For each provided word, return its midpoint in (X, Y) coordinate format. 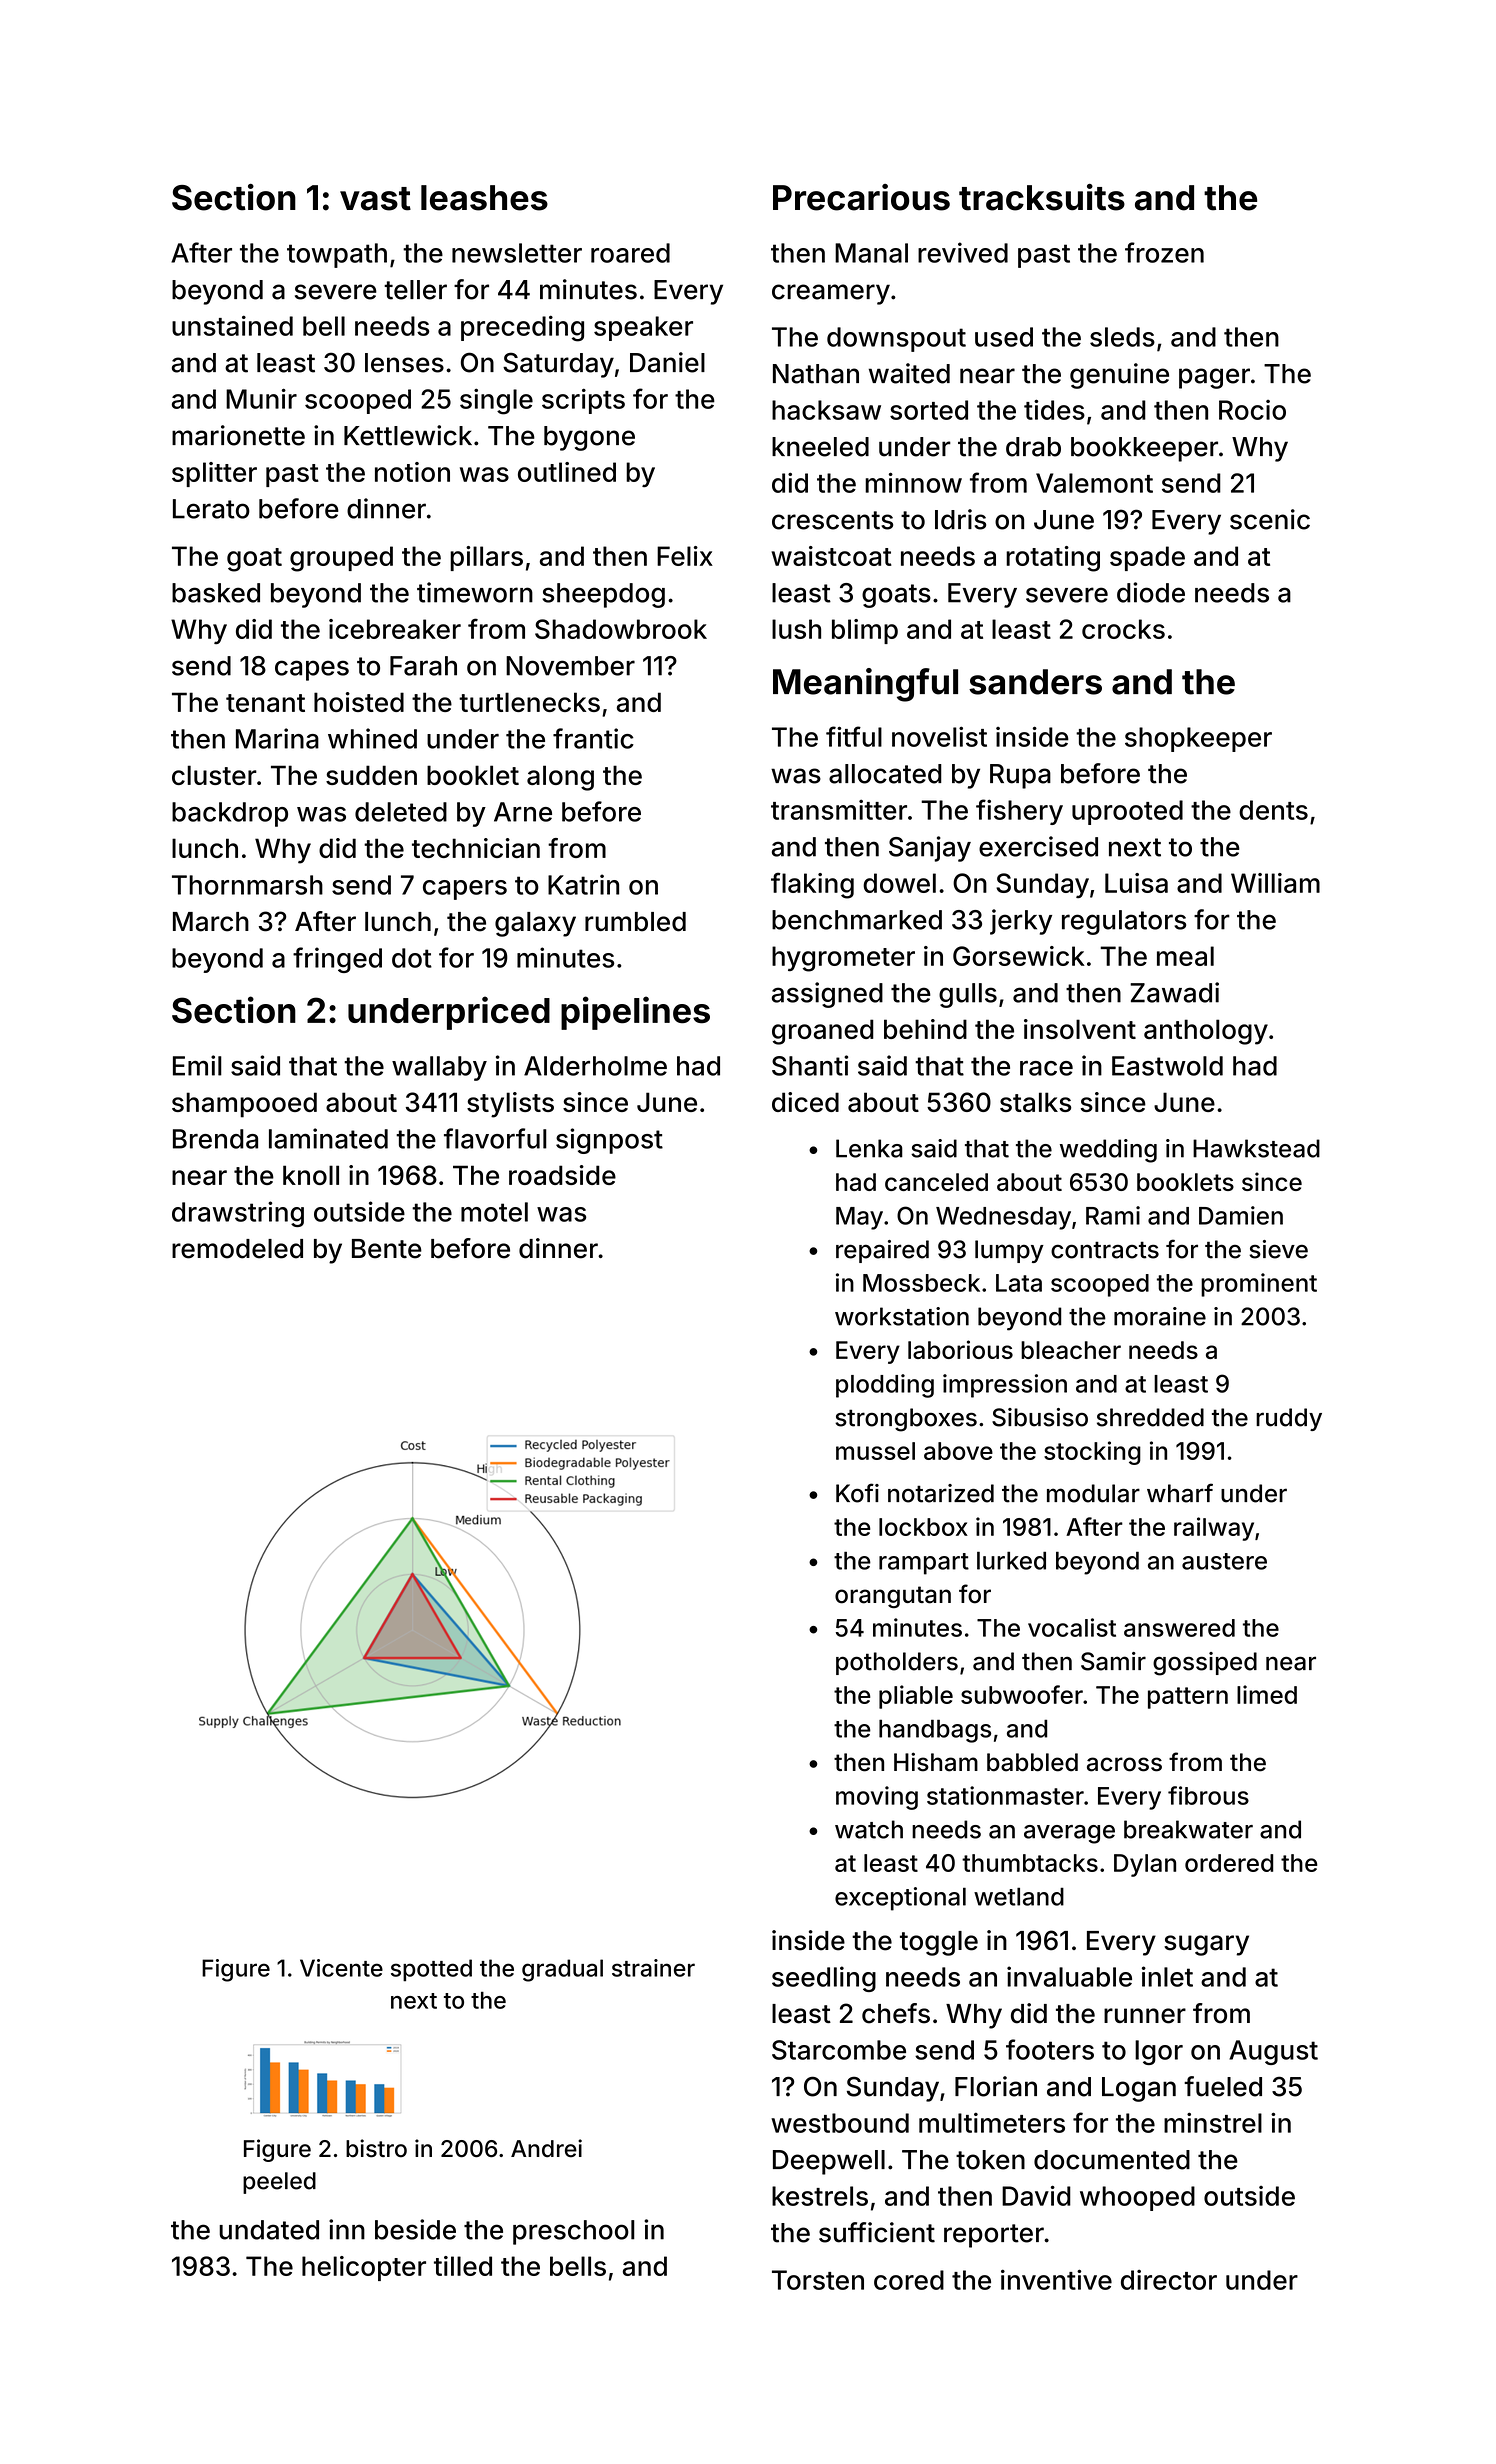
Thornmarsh (247, 885)
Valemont (1094, 483)
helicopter (364, 2268)
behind (925, 1029)
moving (877, 1798)
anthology (1206, 1032)
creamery (831, 294)
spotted (431, 1970)
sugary (1206, 1945)
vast (375, 199)
